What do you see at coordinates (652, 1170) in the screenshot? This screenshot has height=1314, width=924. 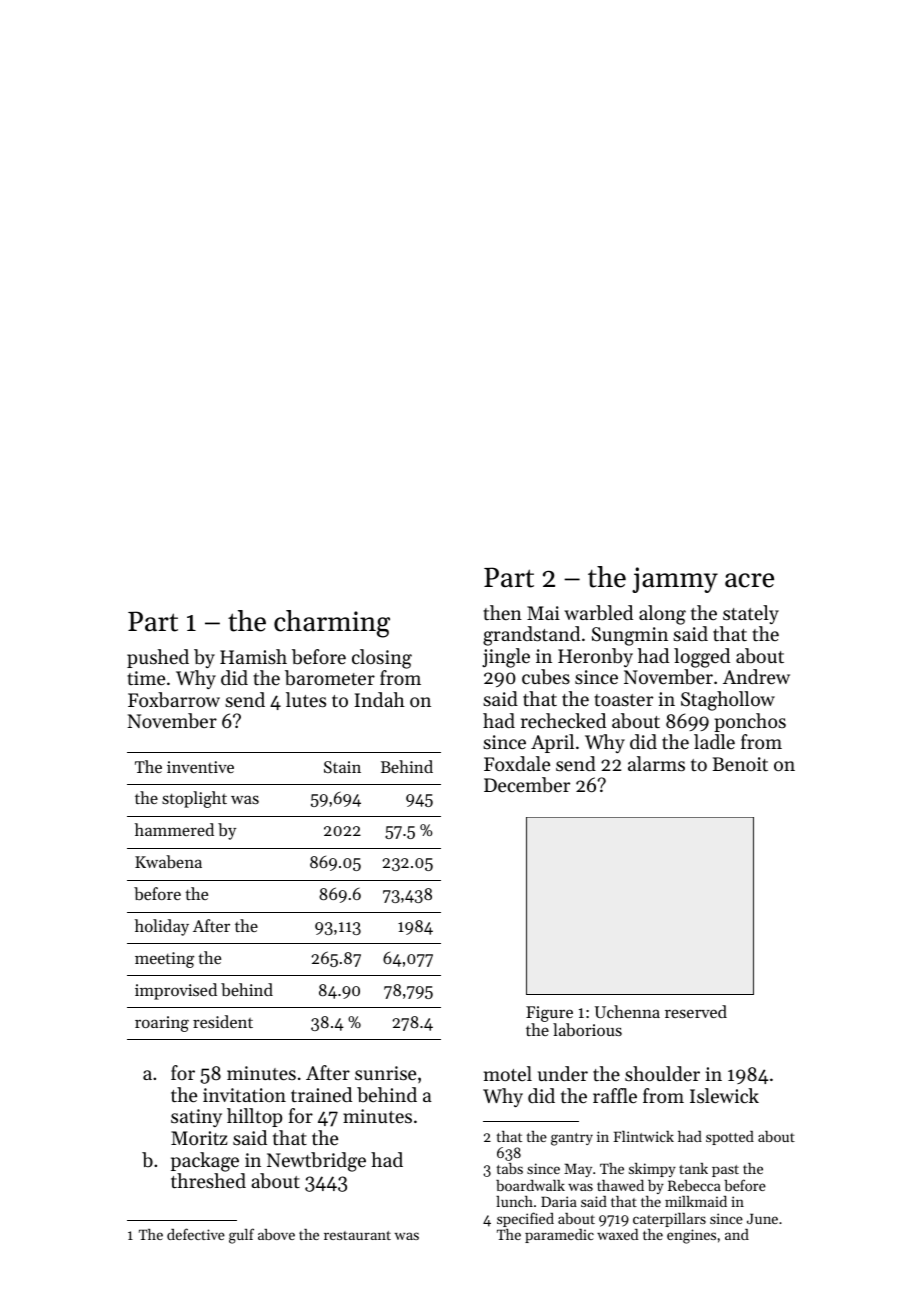 I see `skimpy` at bounding box center [652, 1170].
